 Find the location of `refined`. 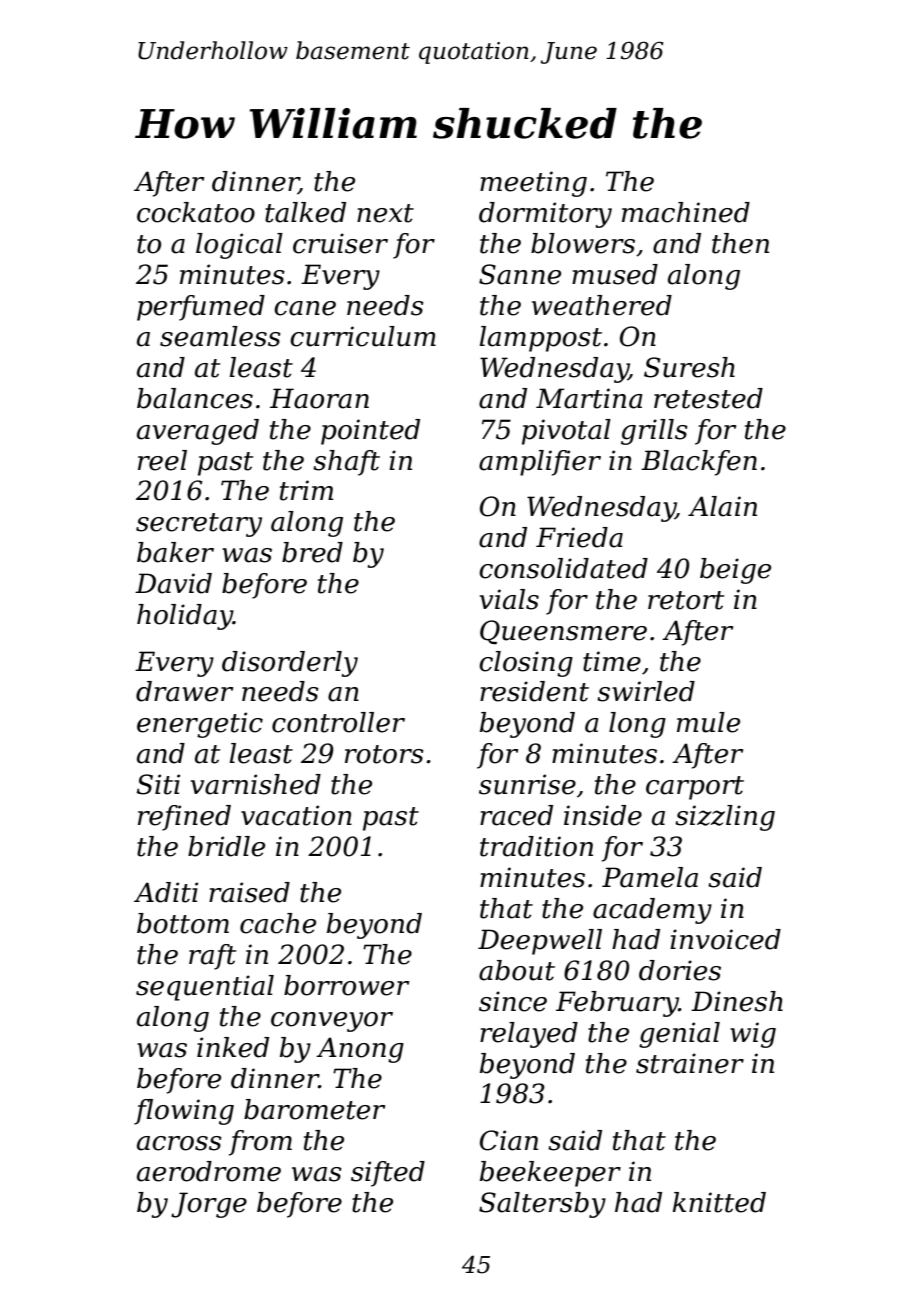

refined is located at coordinates (184, 818).
